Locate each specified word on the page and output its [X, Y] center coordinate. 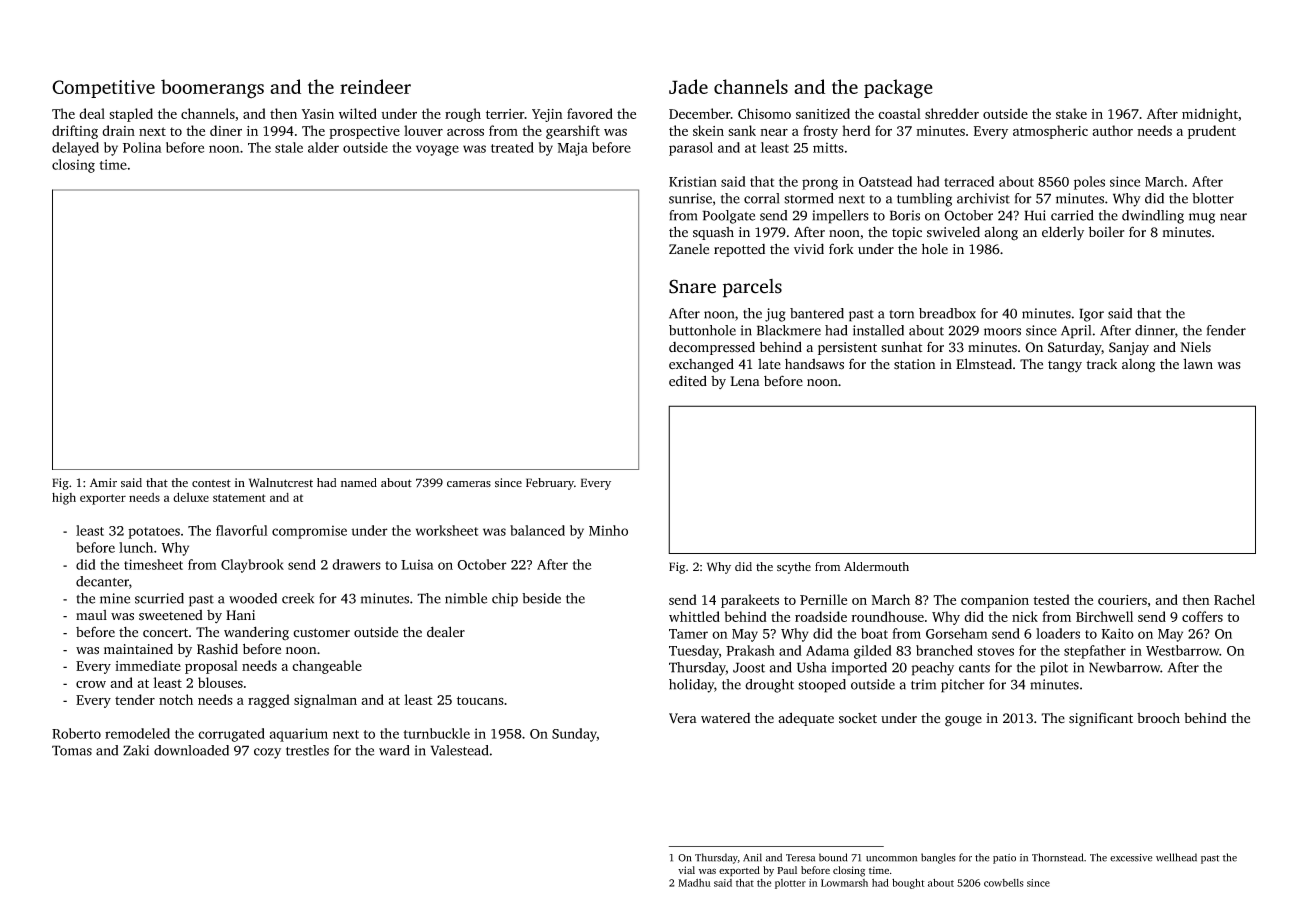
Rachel [1234, 599]
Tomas [72, 750]
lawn [1198, 363]
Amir [103, 482]
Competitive [103, 89]
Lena [745, 381]
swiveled [953, 232]
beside [541, 598]
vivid [809, 249]
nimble [466, 598]
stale [289, 147]
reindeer [375, 86]
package [898, 89]
